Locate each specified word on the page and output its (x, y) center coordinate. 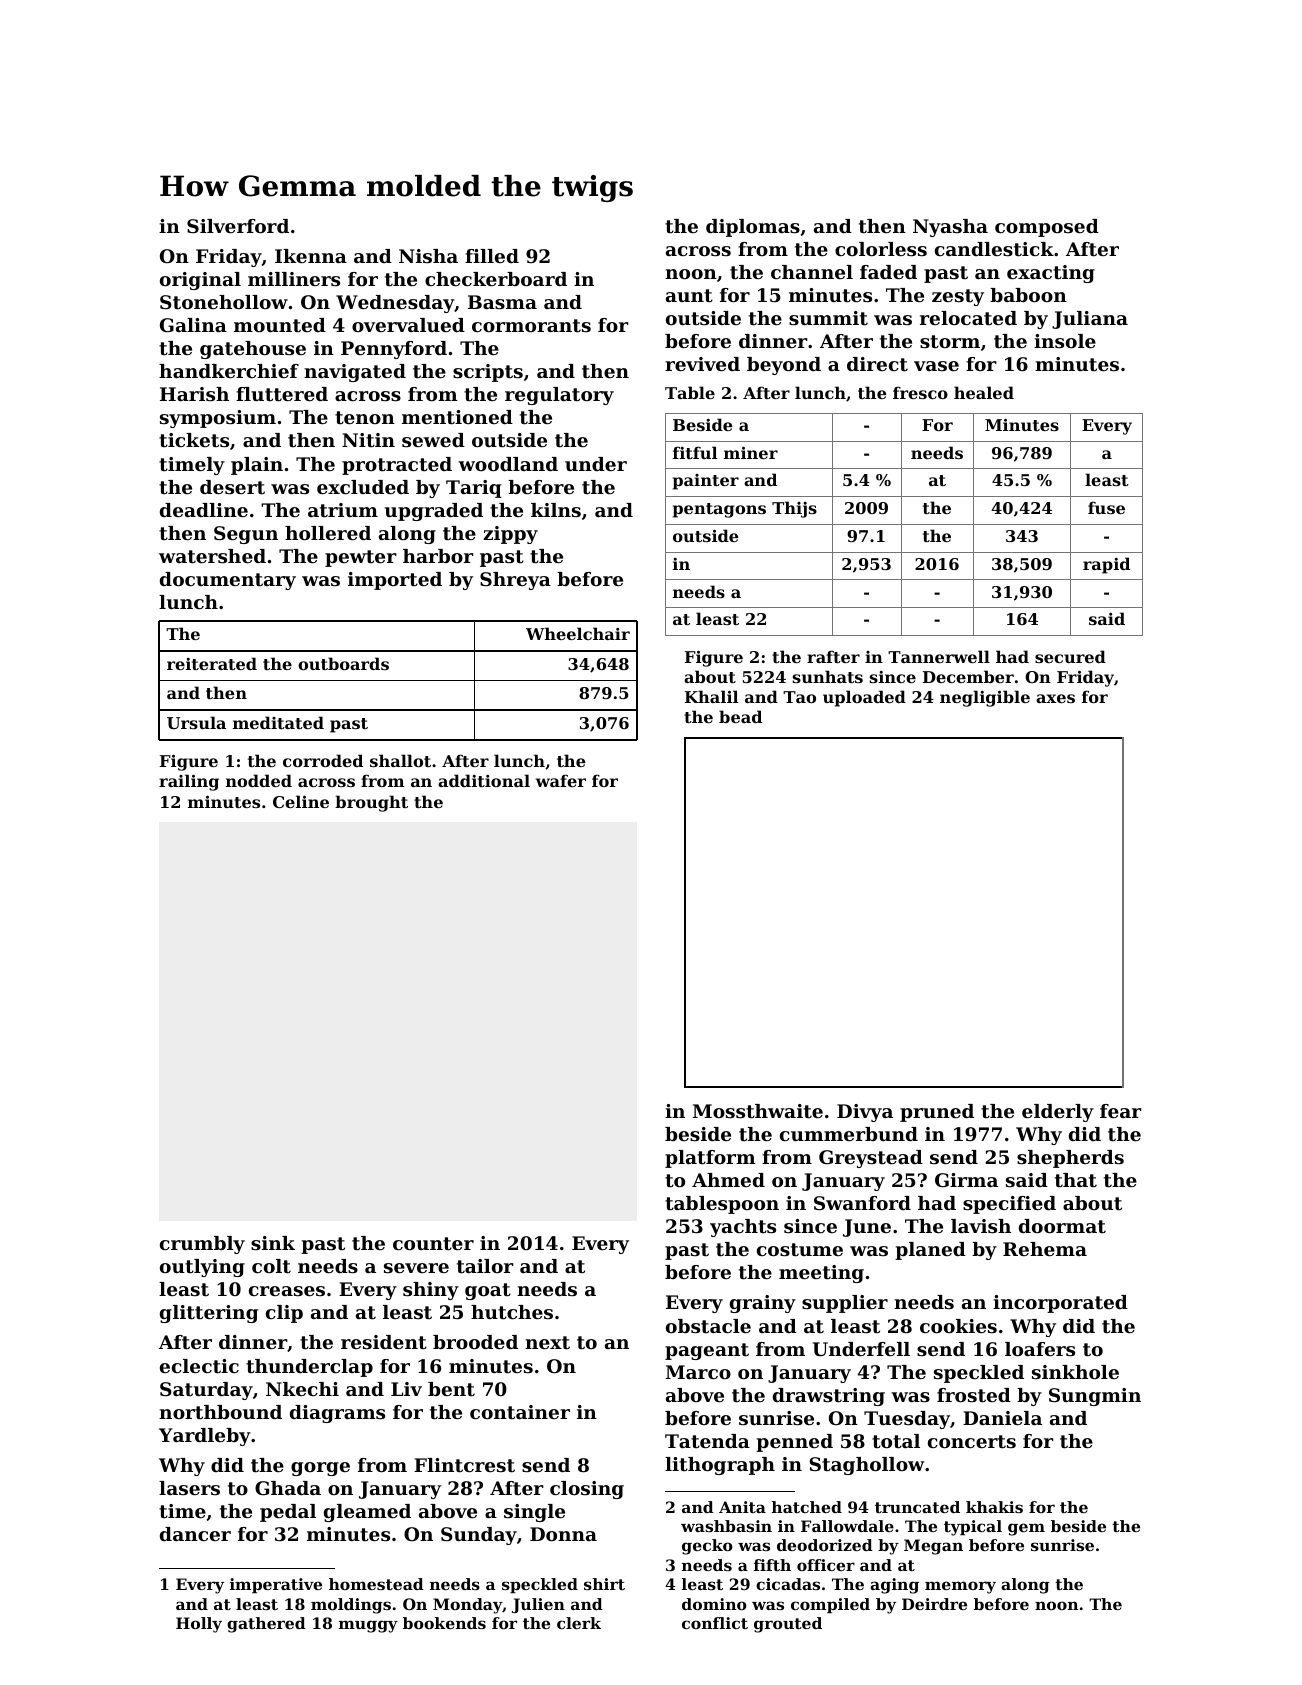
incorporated (1060, 1304)
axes (1055, 698)
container (520, 1412)
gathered (266, 1625)
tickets (194, 440)
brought (371, 803)
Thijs (794, 509)
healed (984, 392)
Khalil (711, 696)
